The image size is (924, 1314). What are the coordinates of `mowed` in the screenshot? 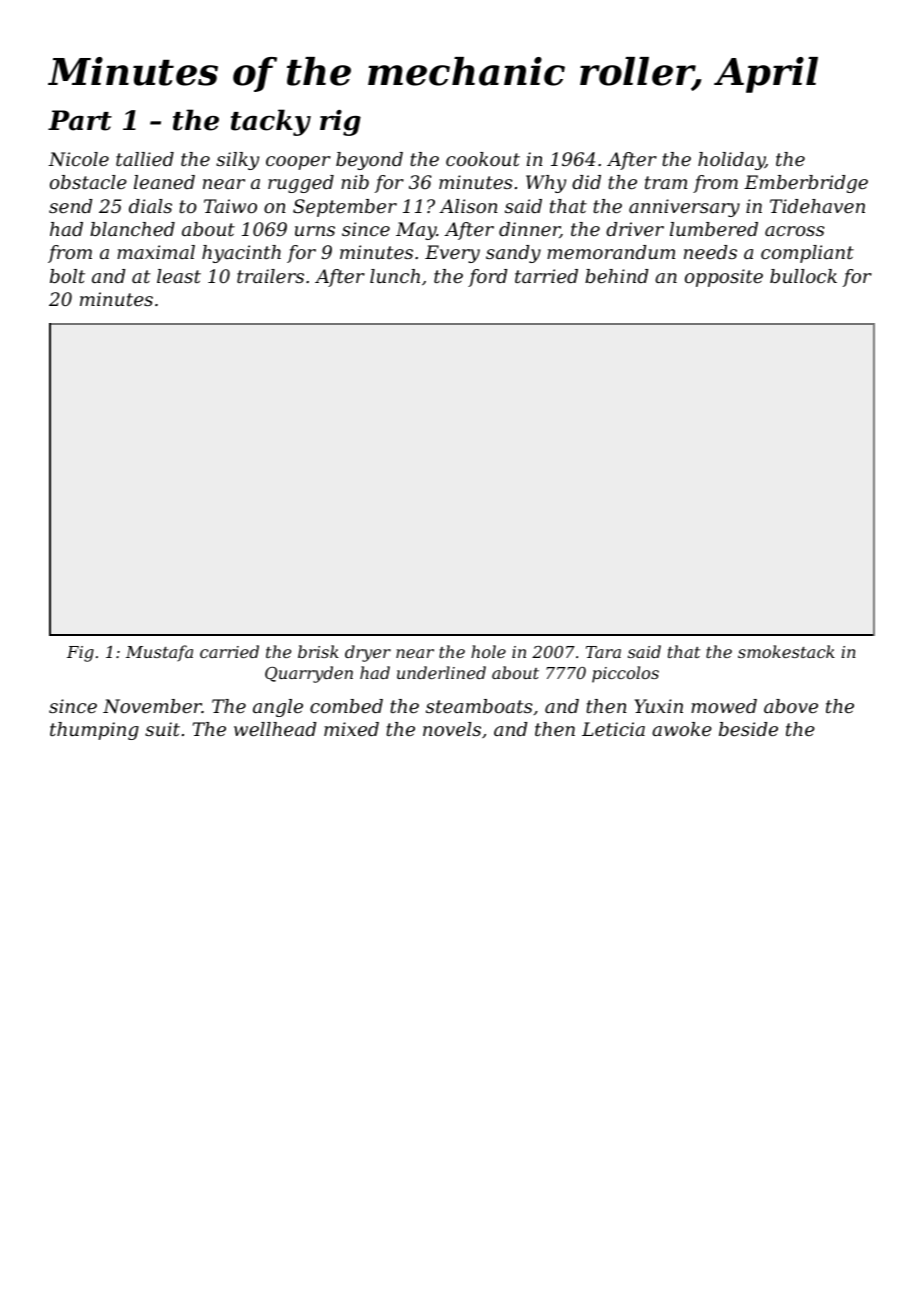 It's located at (724, 706).
